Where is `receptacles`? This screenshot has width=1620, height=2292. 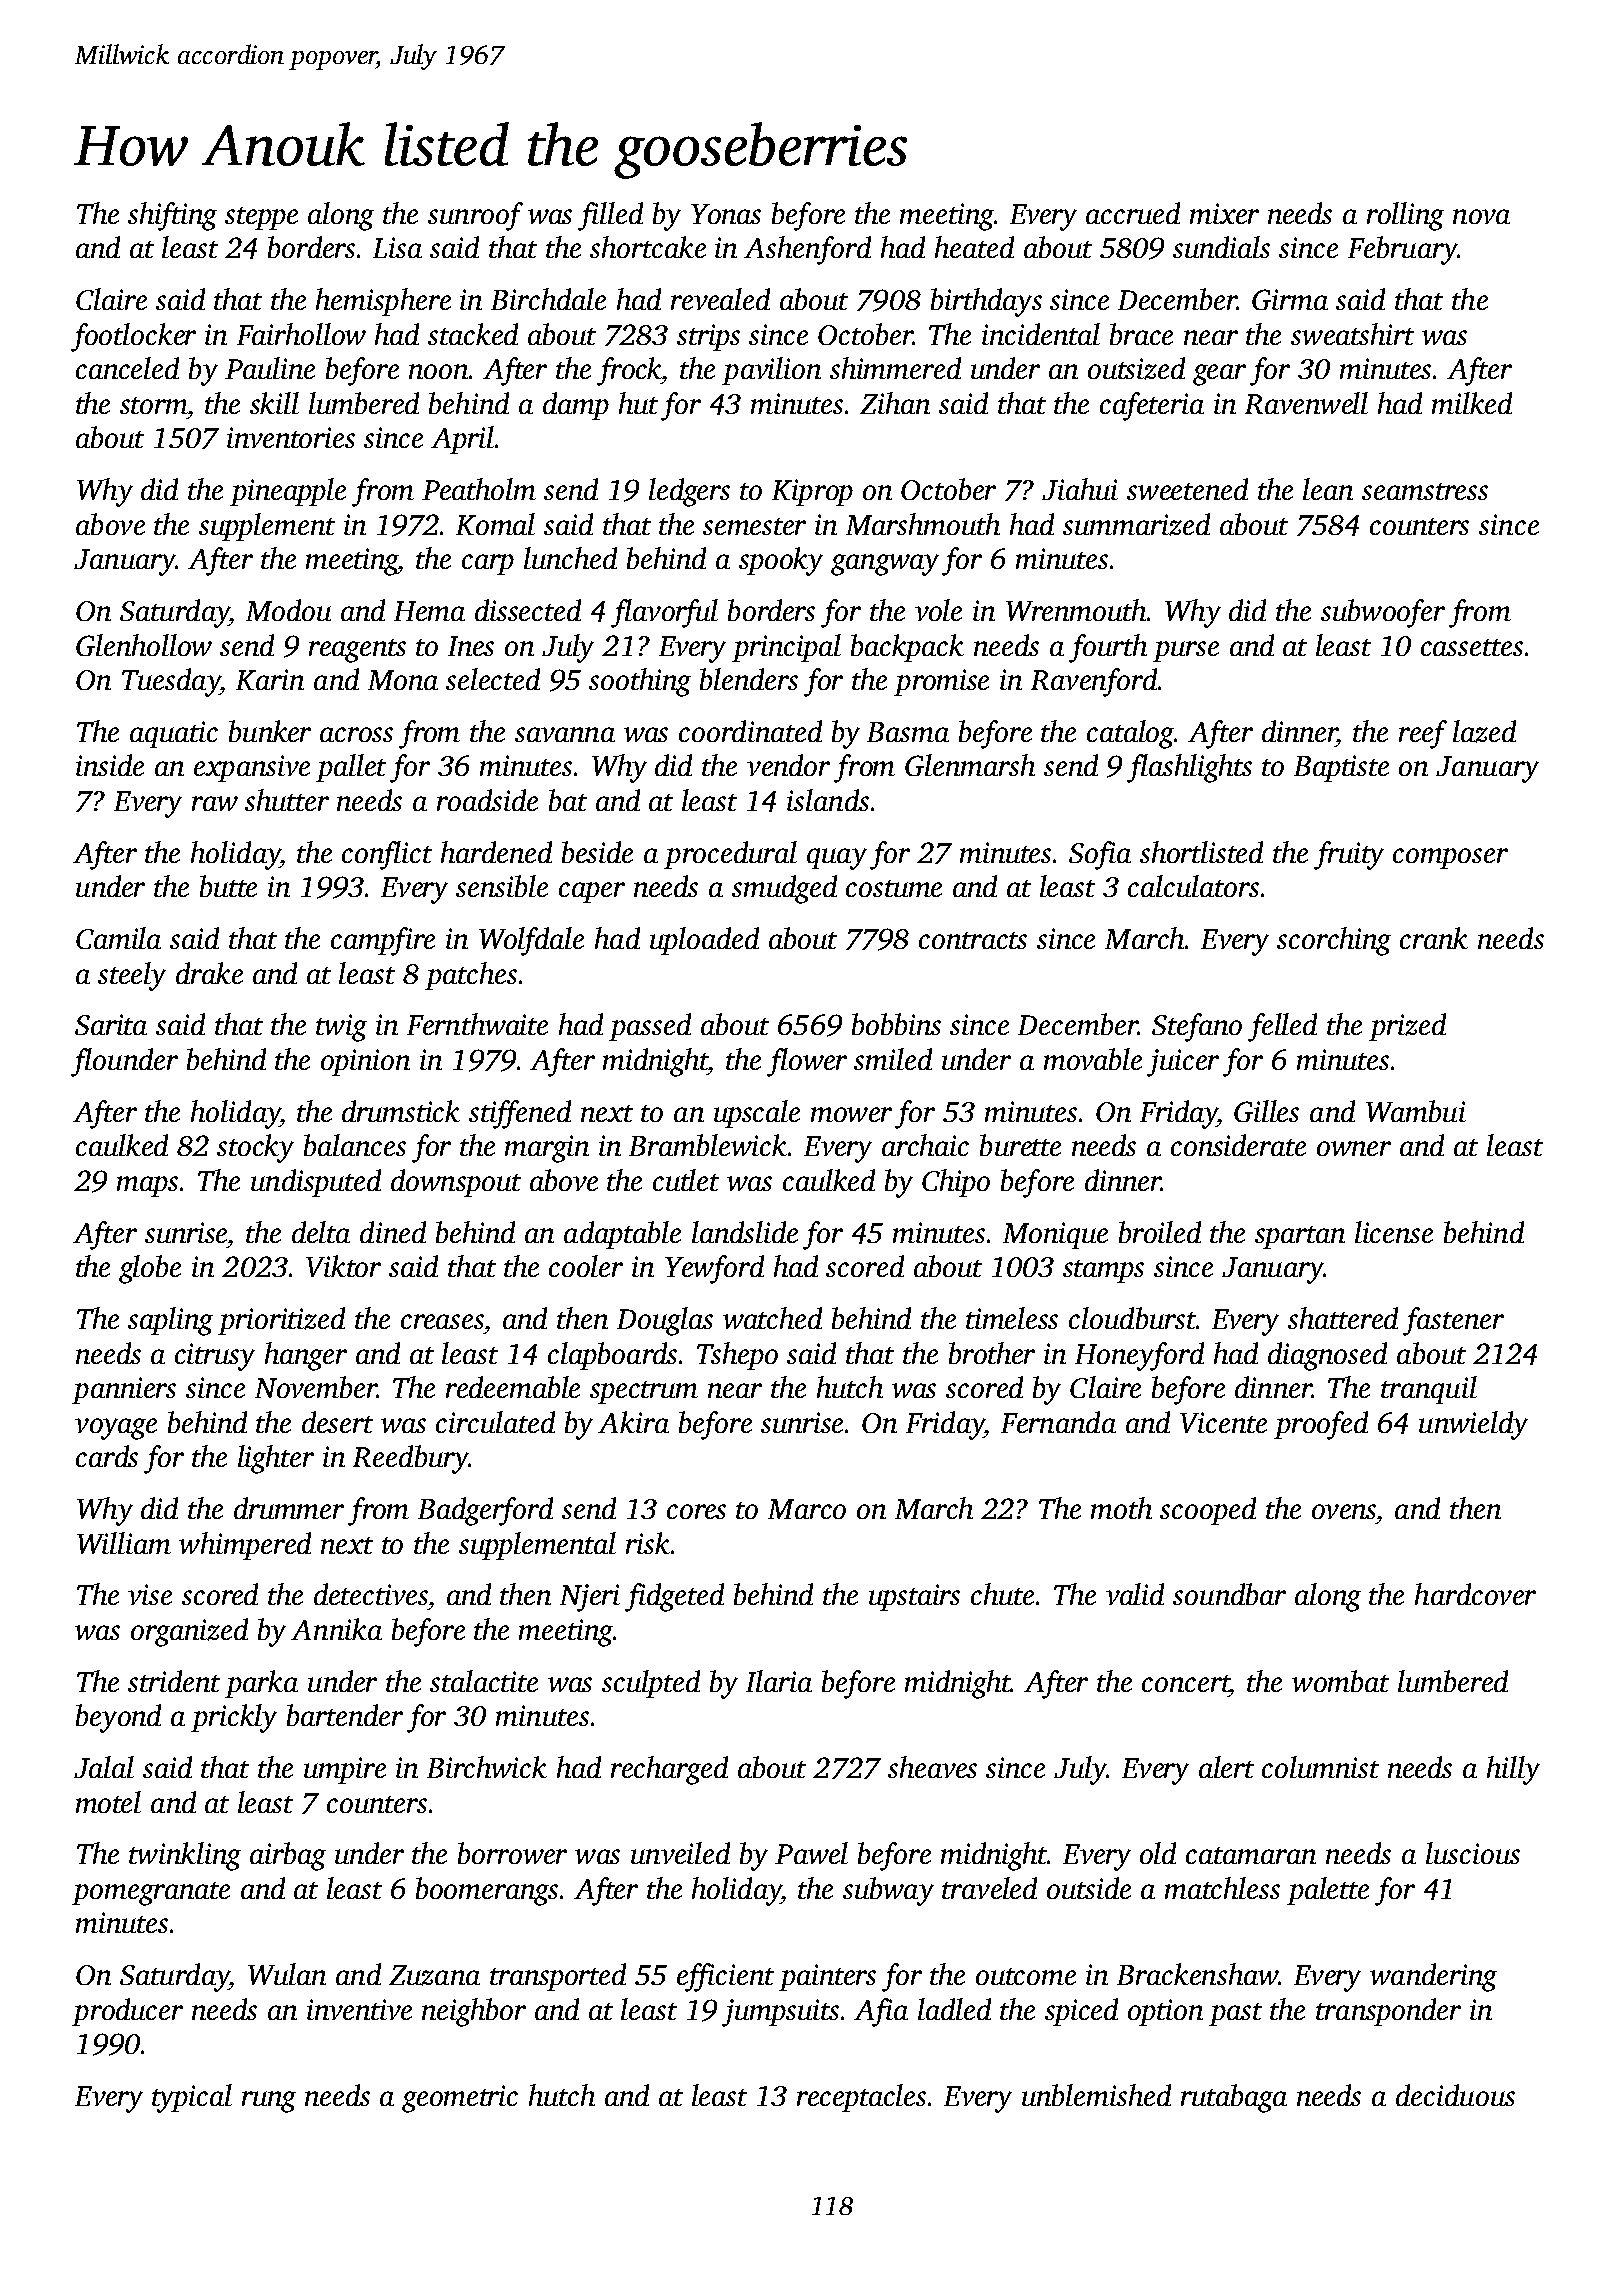 receptacles is located at coordinates (861, 2098).
